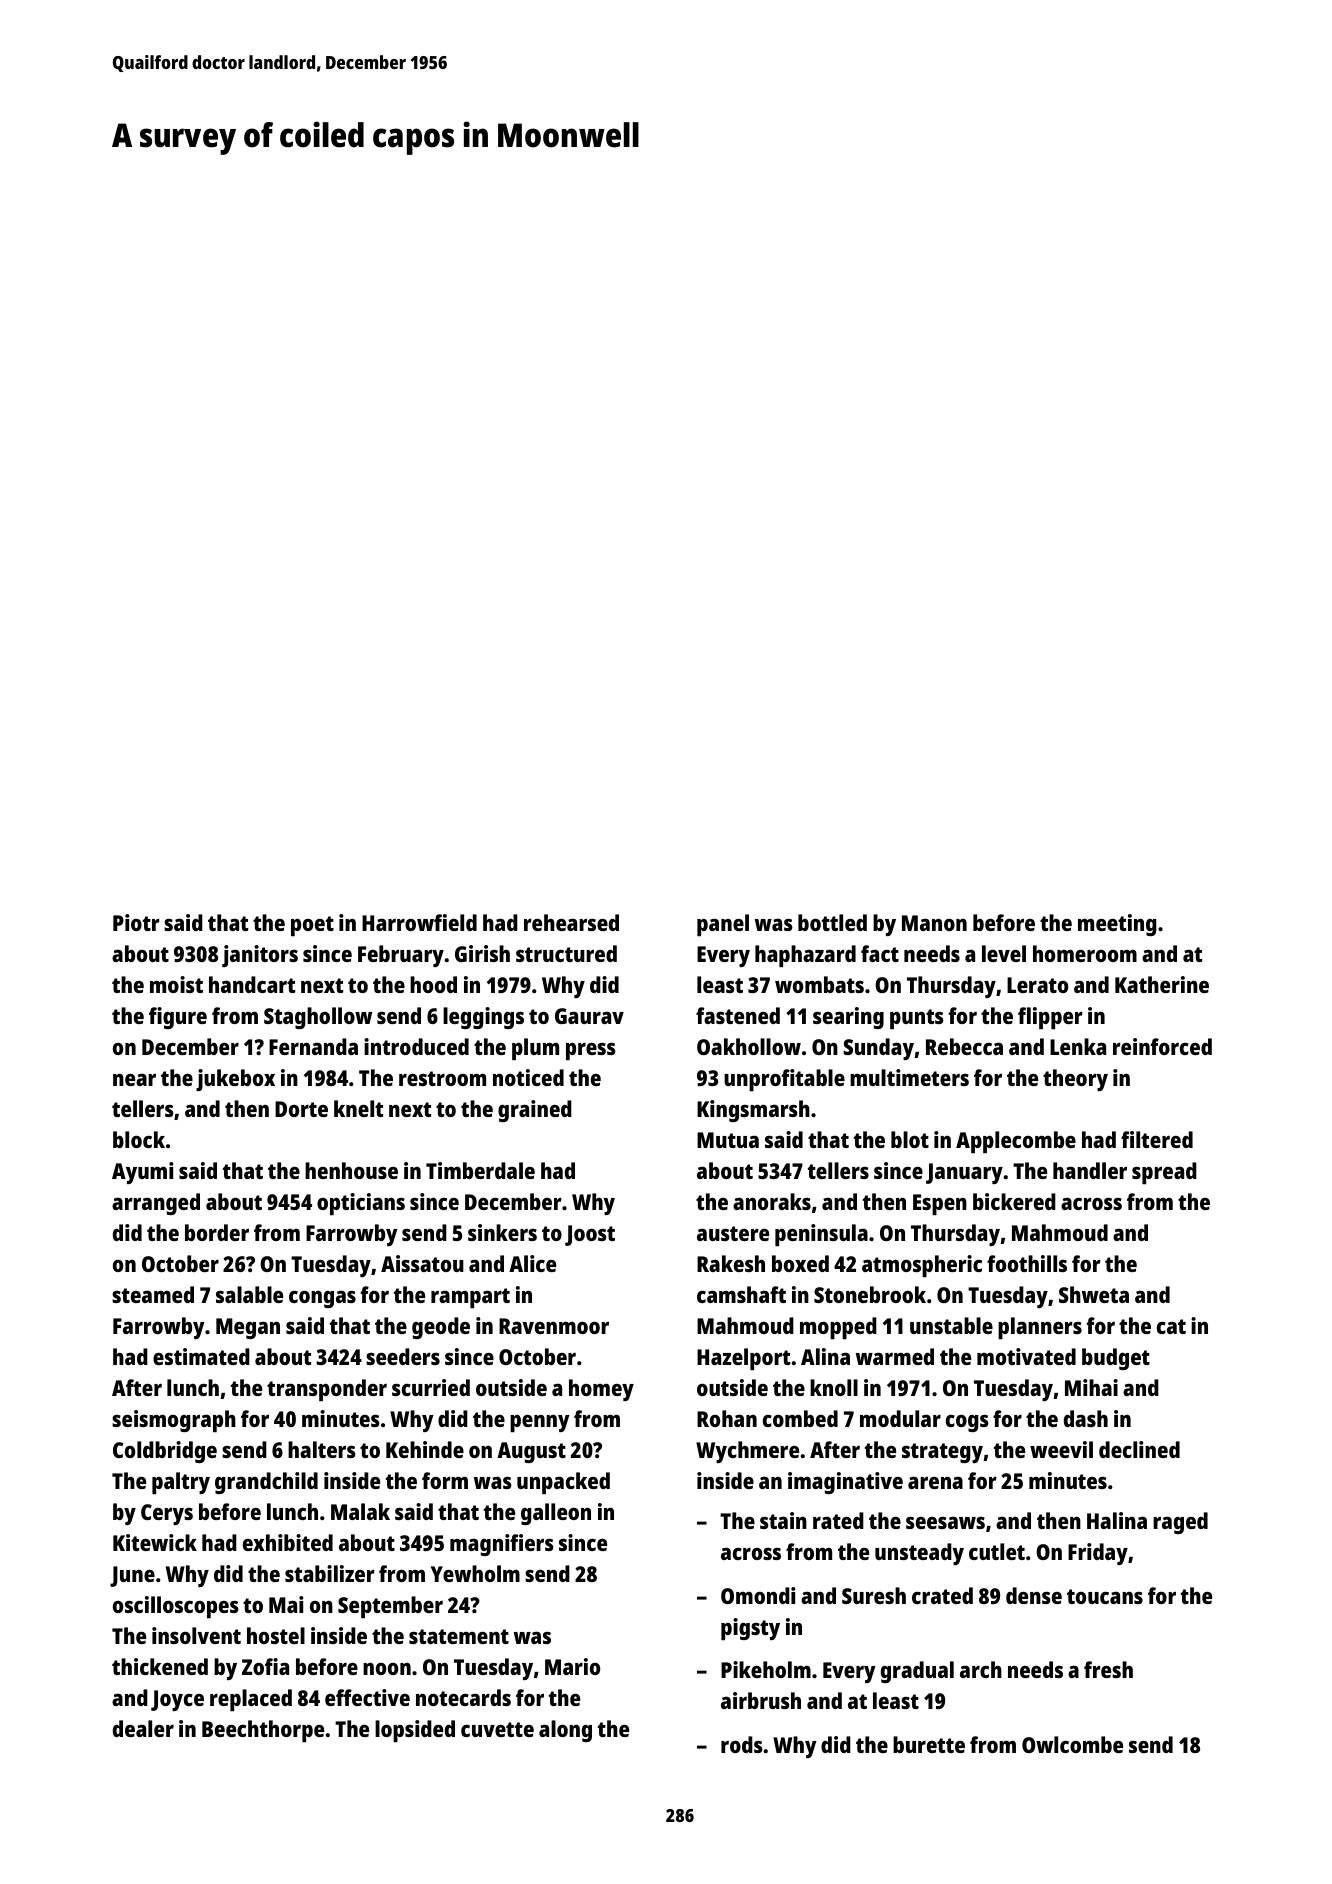  I want to click on exhibited, so click(288, 1542).
